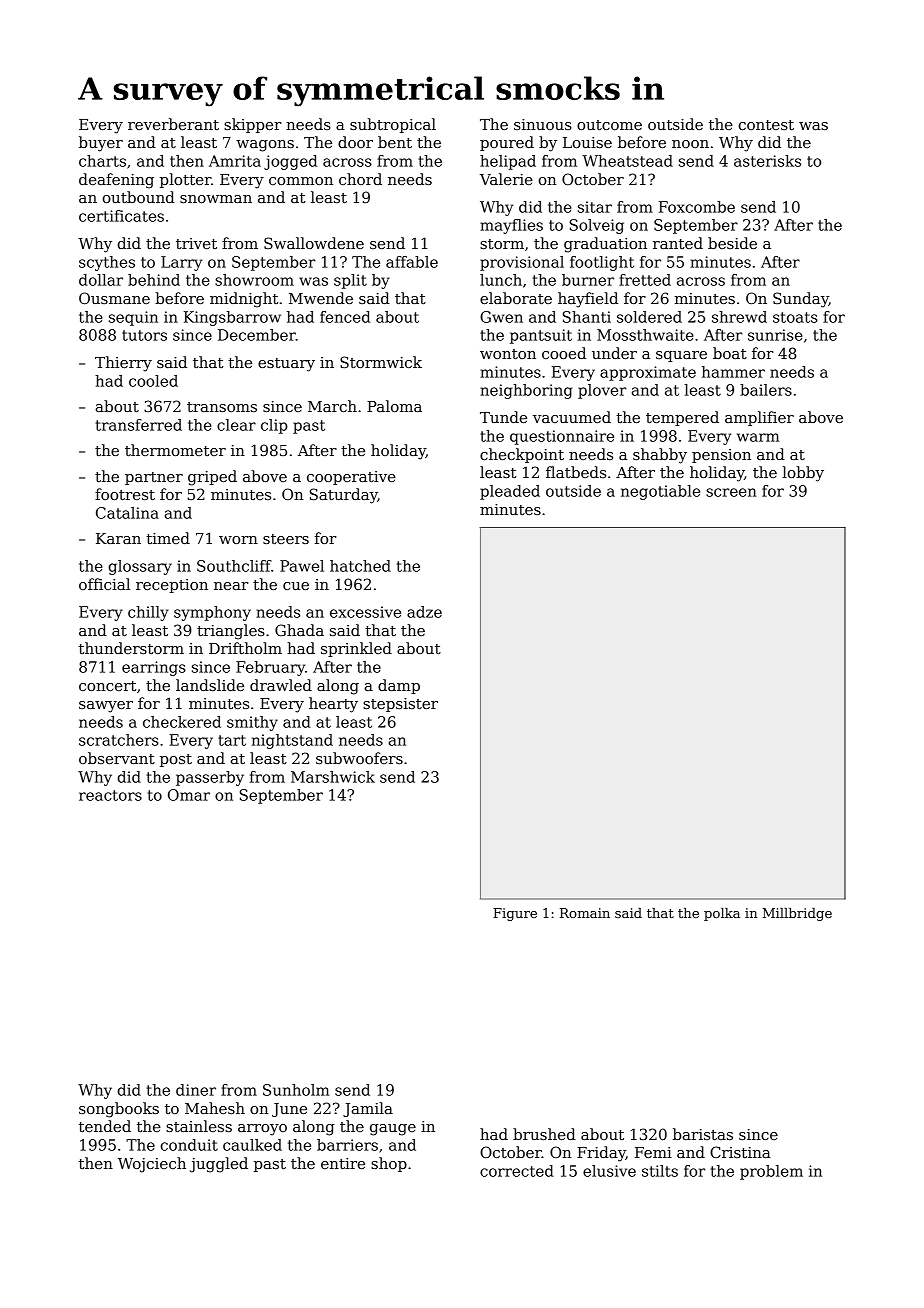  Describe the element at coordinates (333, 777) in the document. I see `Marshwick` at that location.
